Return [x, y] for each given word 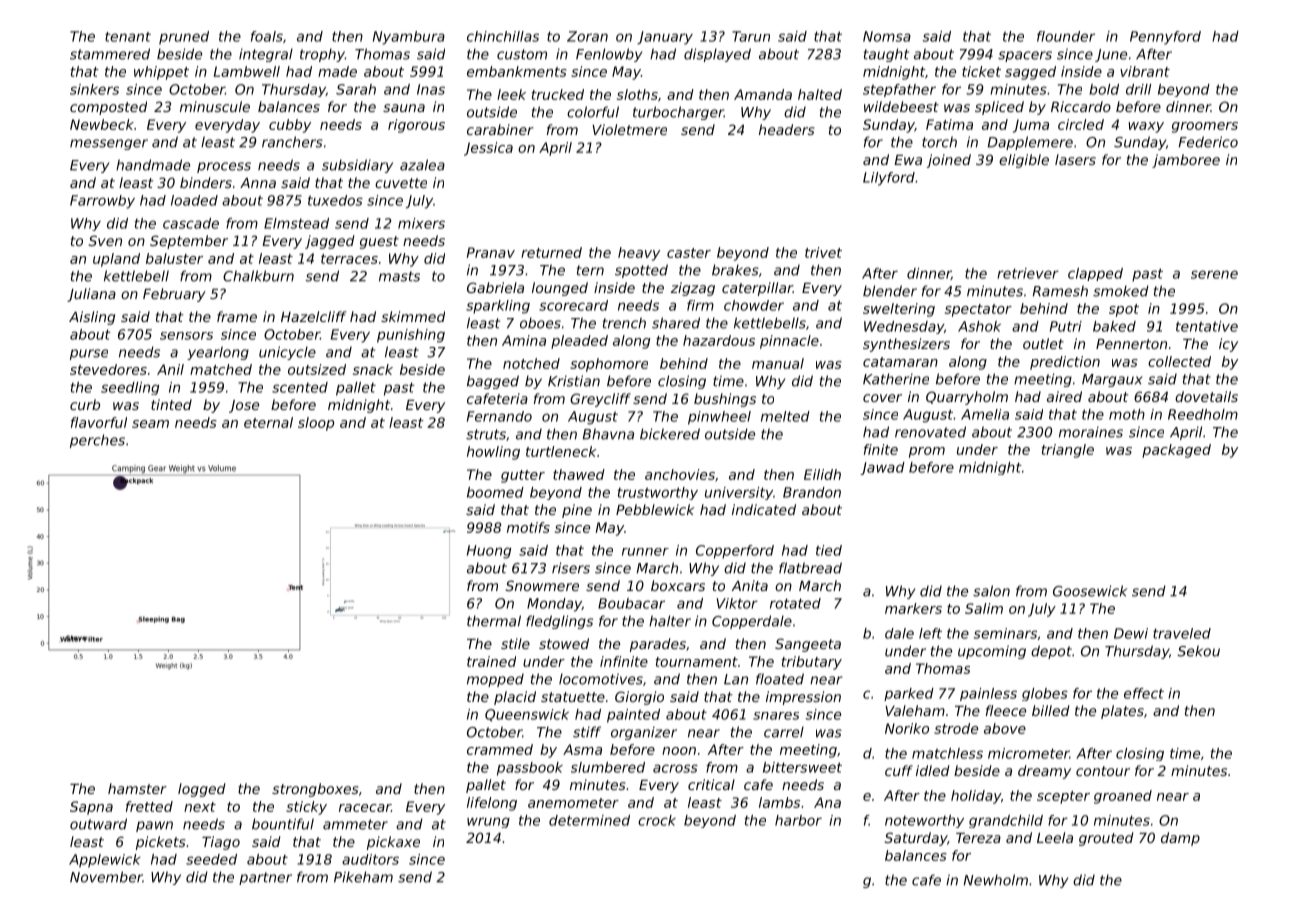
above [1005, 728]
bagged [493, 382]
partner [265, 878]
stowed [564, 643]
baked [1114, 326]
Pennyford [1165, 38]
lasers [1075, 159]
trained [491, 661]
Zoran [587, 36]
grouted [1106, 839]
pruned [184, 38]
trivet [823, 252]
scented [300, 387]
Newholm [996, 880]
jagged [329, 242]
